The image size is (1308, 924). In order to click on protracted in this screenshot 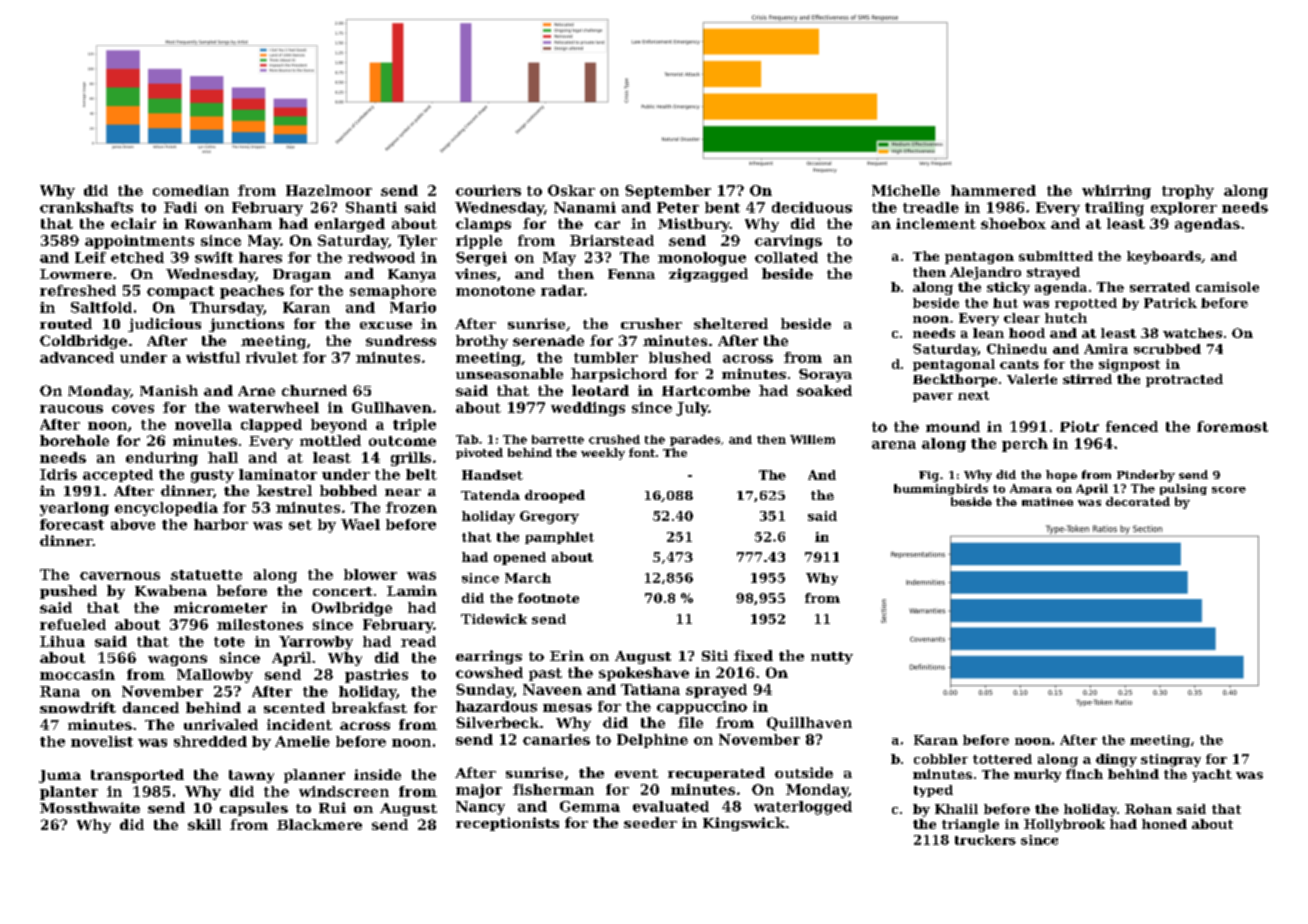, I will do `click(1184, 380)`.
